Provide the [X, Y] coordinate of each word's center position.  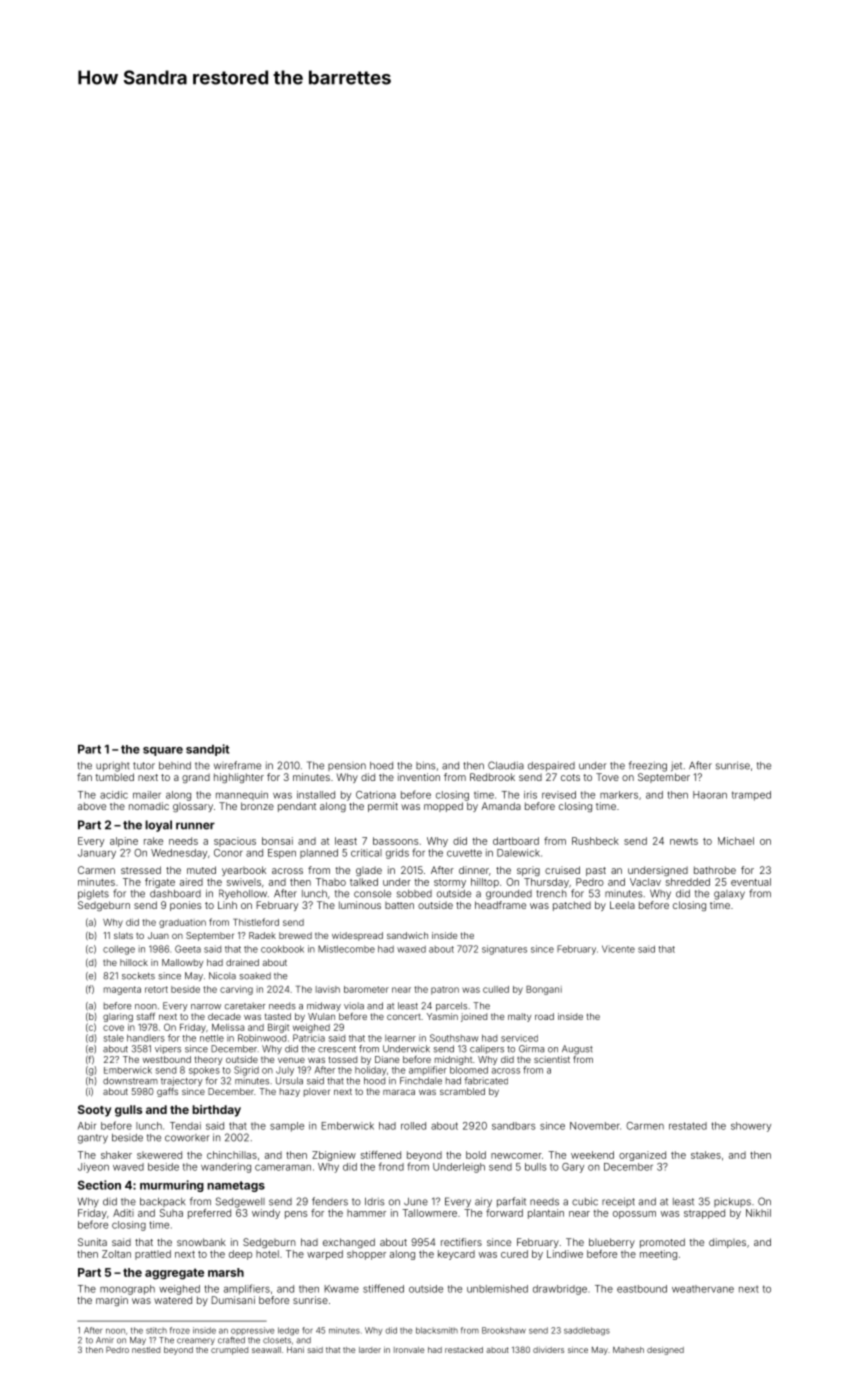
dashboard [175, 894]
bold [476, 1155]
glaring [118, 1017]
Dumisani [233, 1300]
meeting [658, 1255]
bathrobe [715, 870]
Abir [87, 1126]
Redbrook [492, 777]
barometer [366, 989]
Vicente [618, 949]
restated [688, 1126]
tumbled [115, 777]
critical [366, 853]
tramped [751, 796]
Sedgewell [240, 1202]
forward [504, 1213]
